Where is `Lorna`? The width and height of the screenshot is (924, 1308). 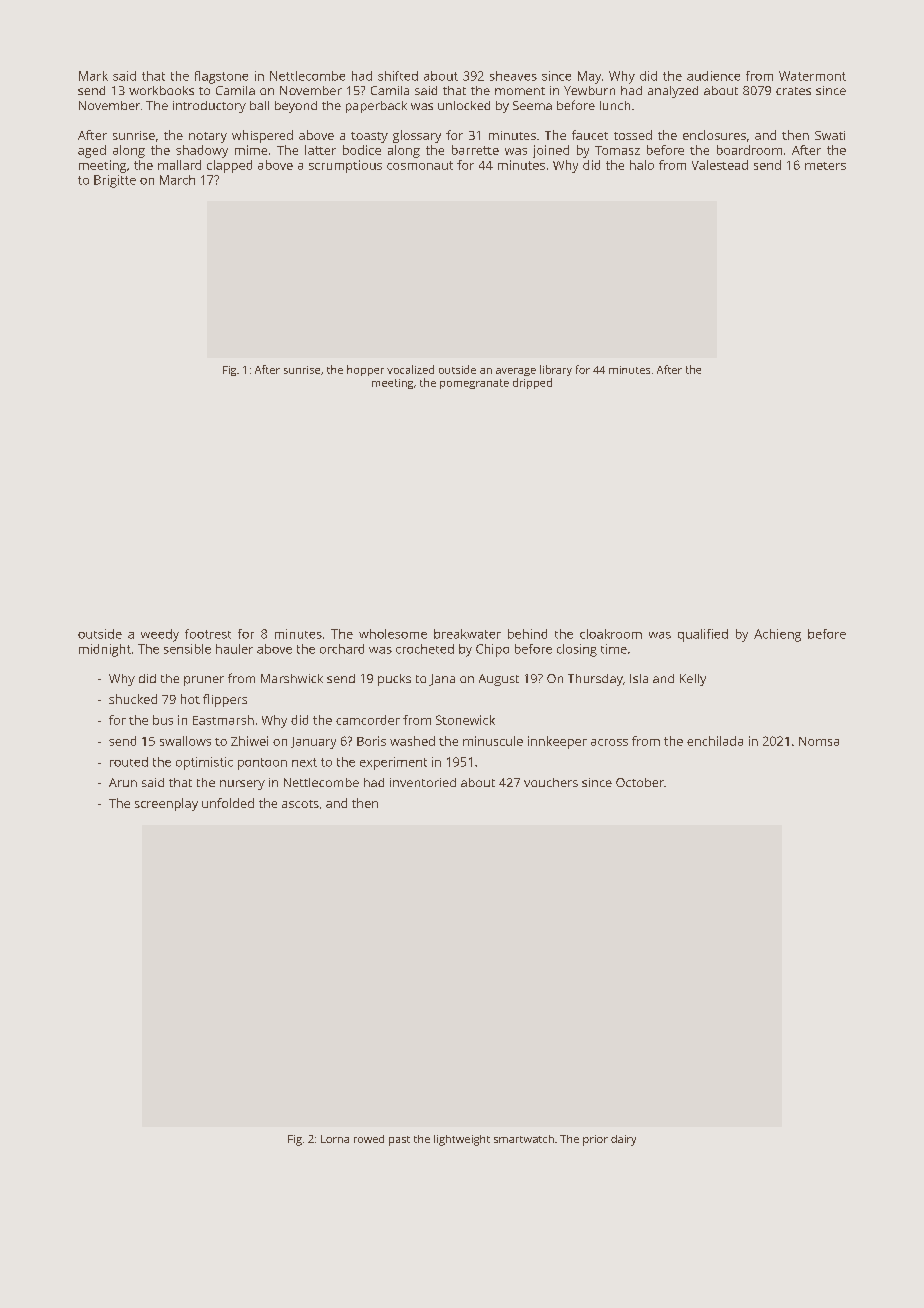 Lorna is located at coordinates (335, 1139).
